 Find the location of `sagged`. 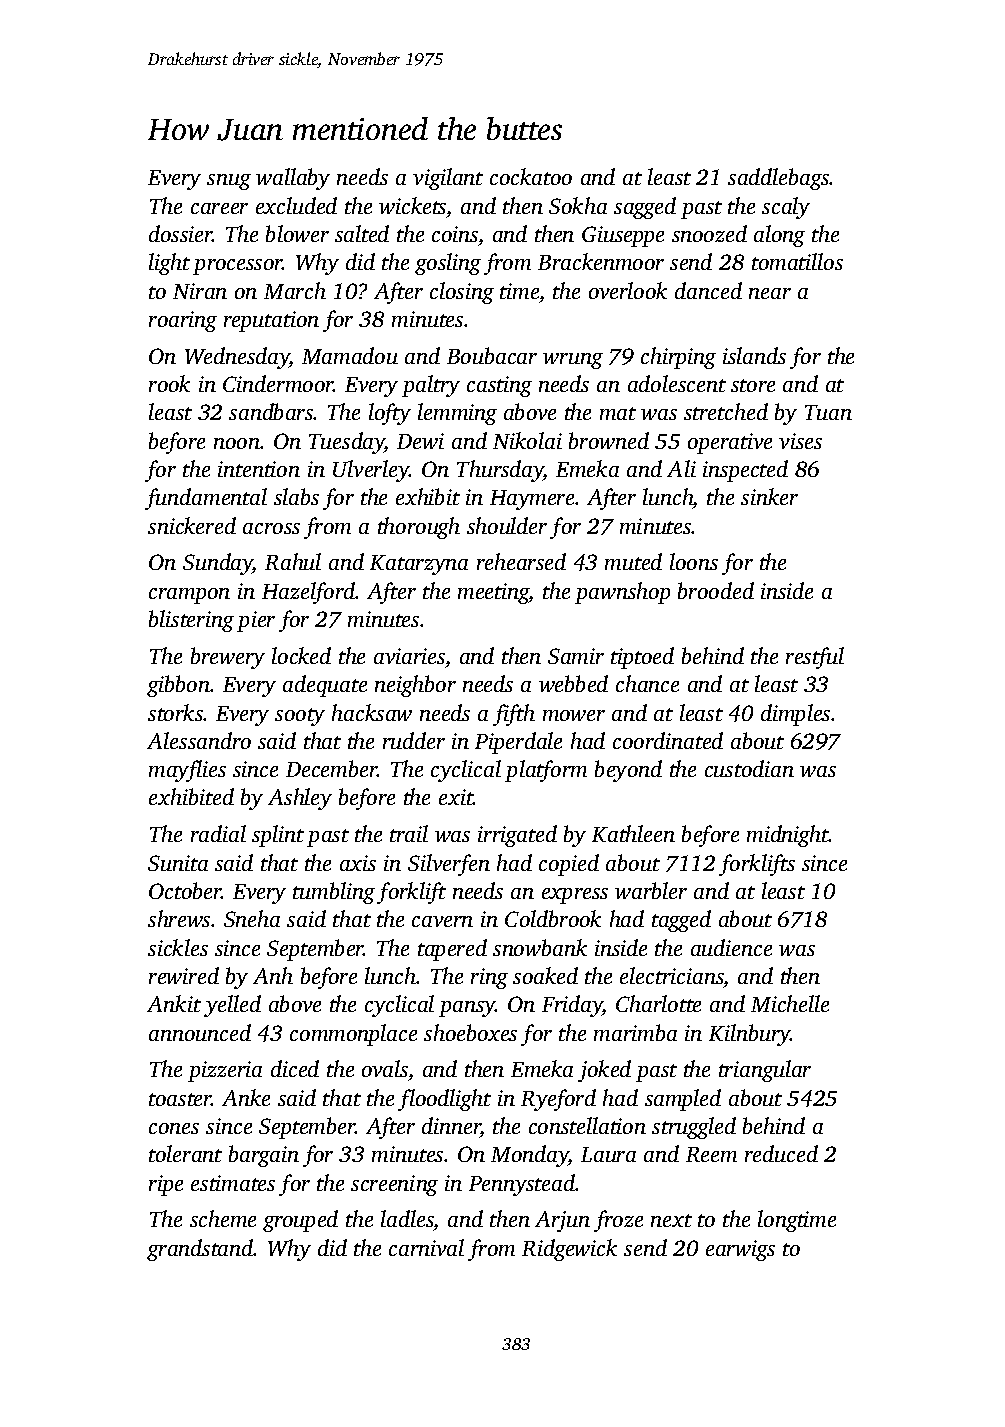

sagged is located at coordinates (645, 208).
